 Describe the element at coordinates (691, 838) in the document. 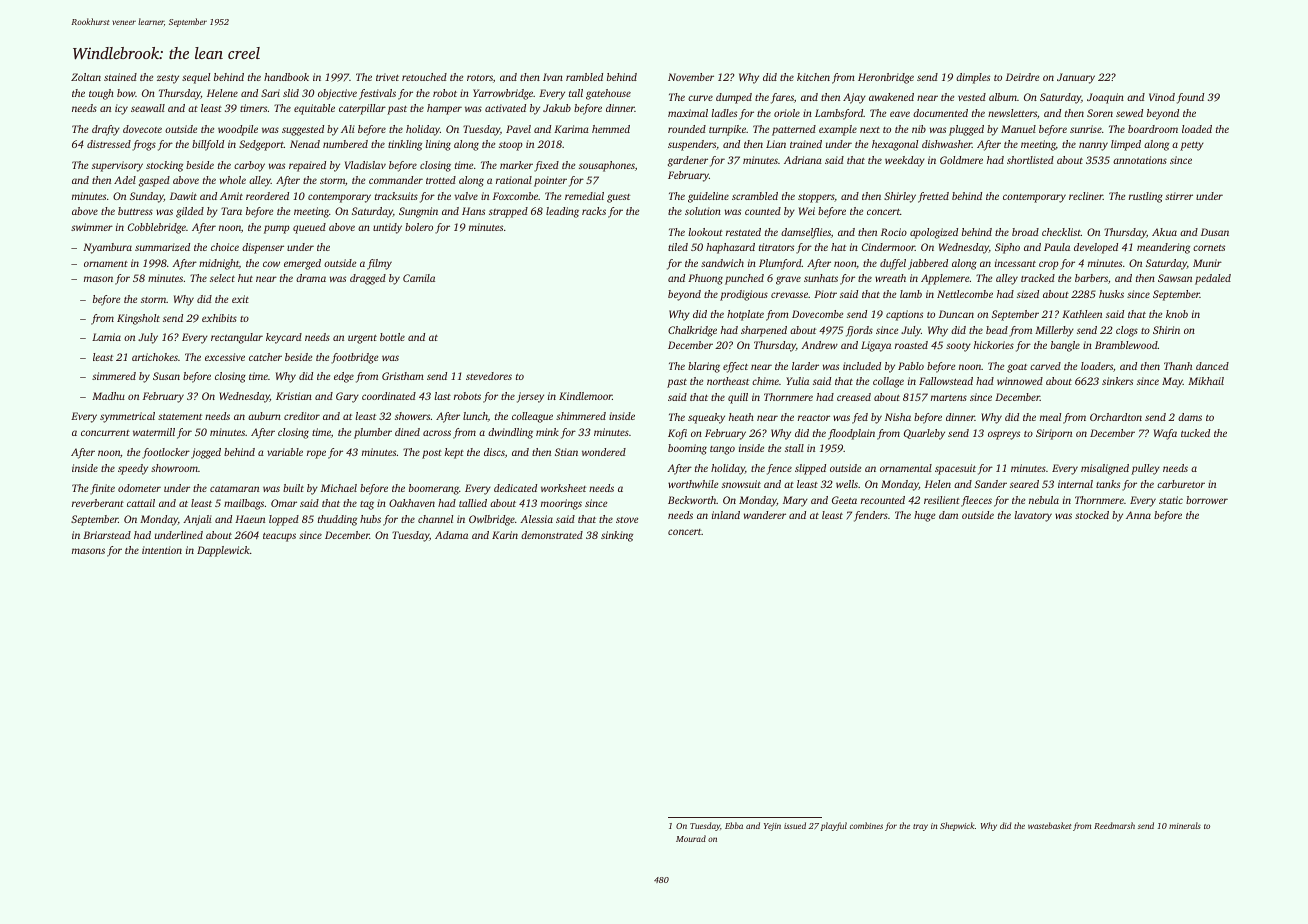

I see `Mourad` at that location.
